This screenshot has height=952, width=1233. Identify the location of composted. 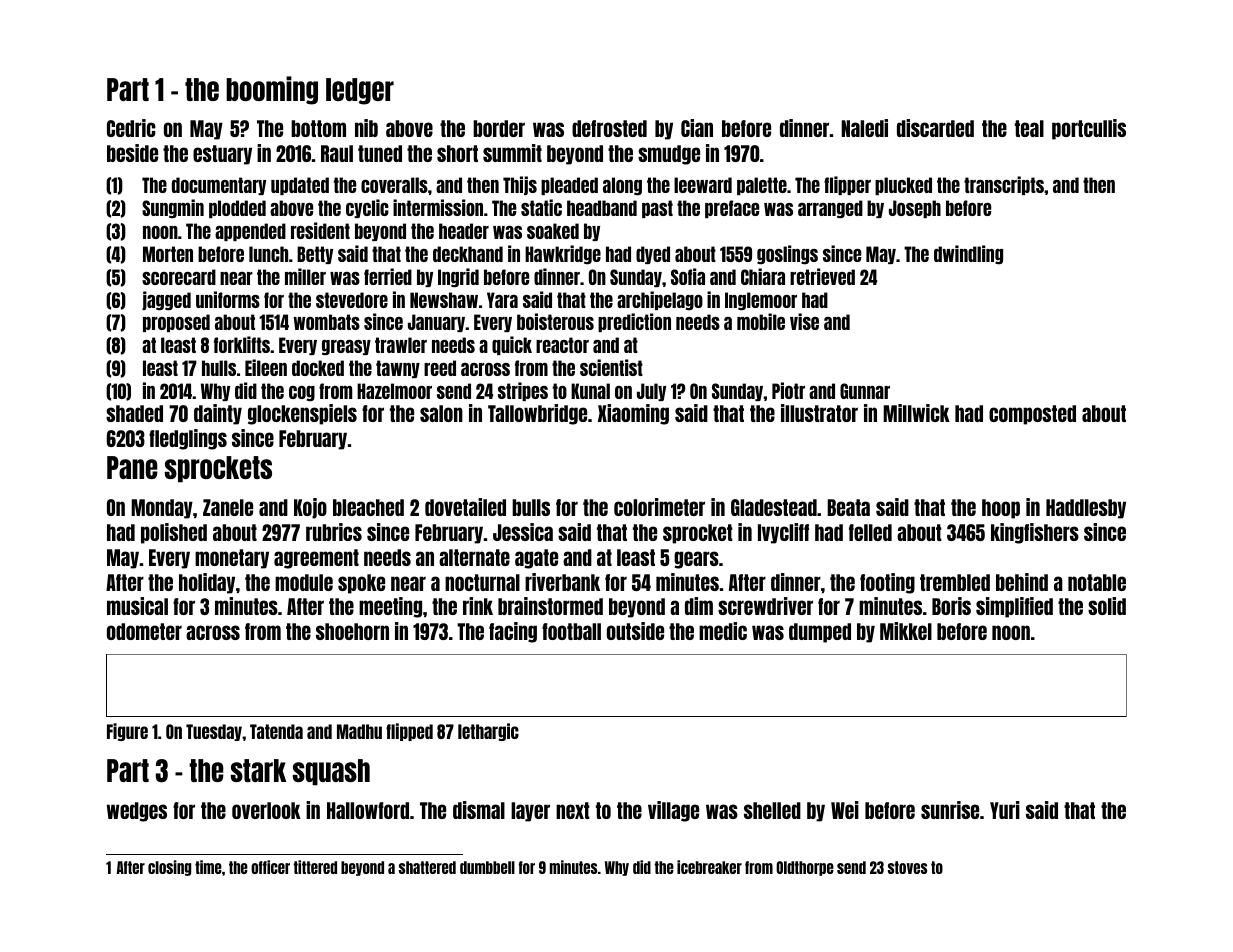
(1032, 415).
